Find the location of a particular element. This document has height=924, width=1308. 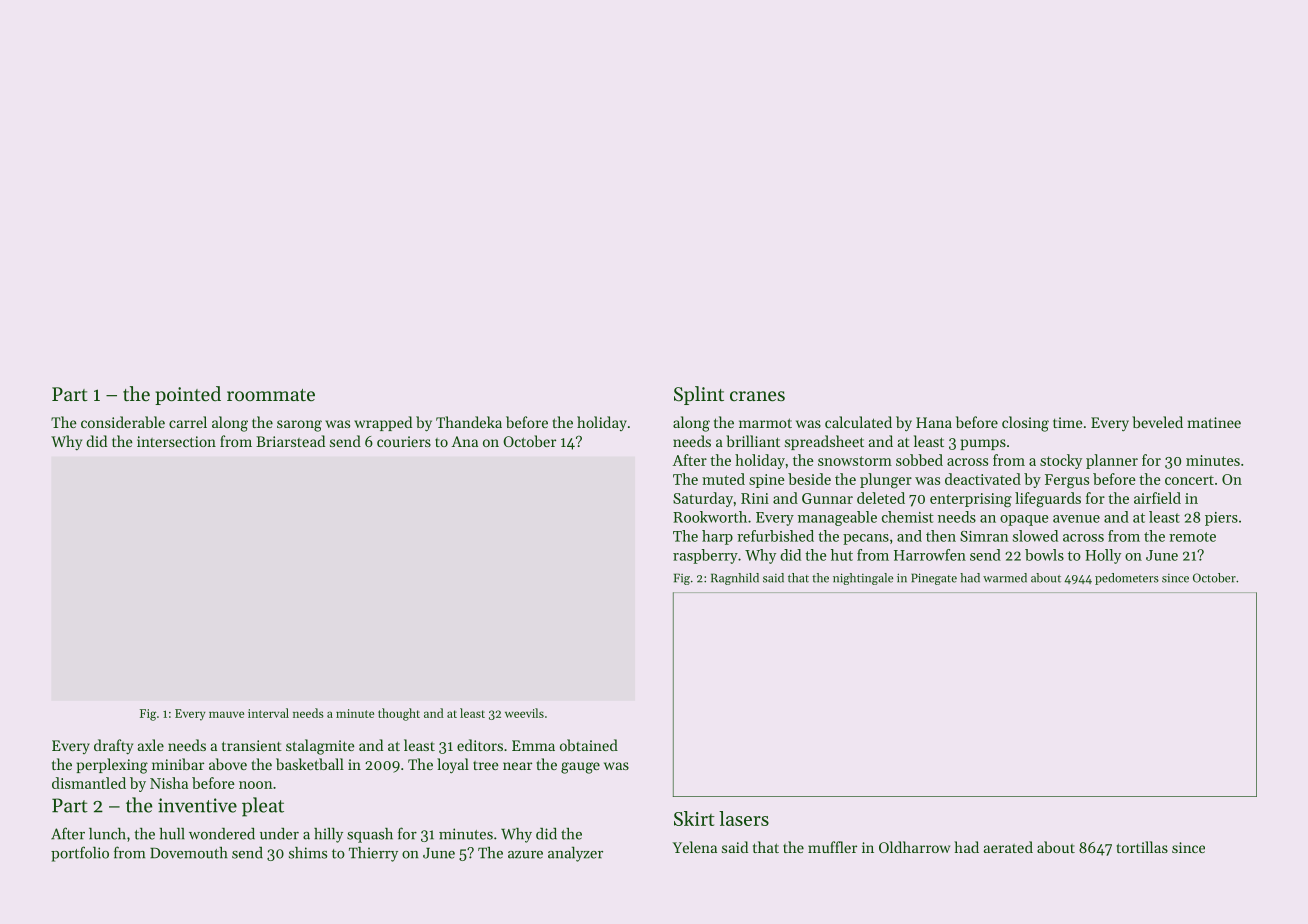

opaque is located at coordinates (1024, 520).
